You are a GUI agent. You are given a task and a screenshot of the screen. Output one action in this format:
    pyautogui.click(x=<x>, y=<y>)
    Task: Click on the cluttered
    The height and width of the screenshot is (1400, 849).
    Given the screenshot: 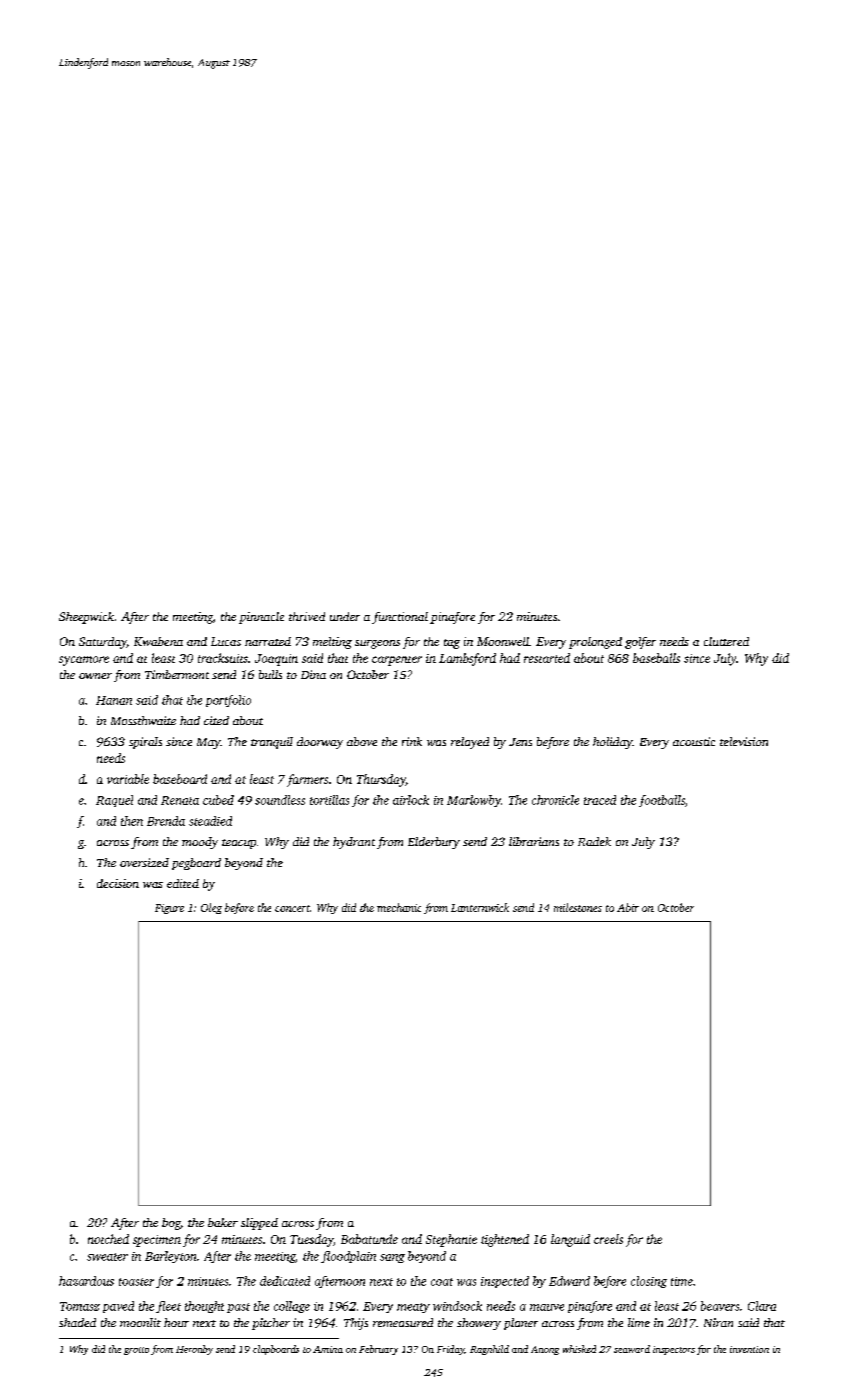 What is the action you would take?
    pyautogui.click(x=726, y=641)
